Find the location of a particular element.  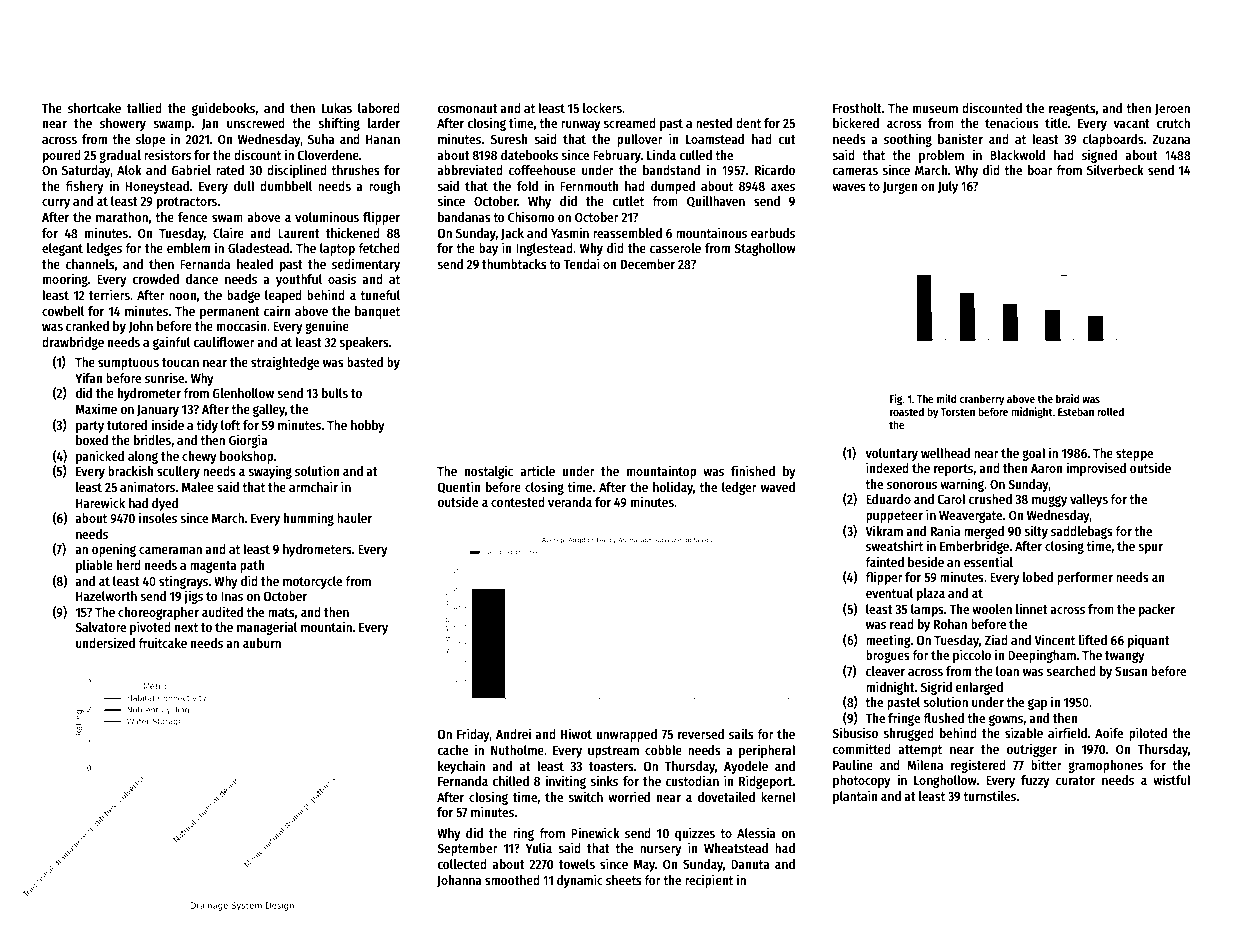

earbuds is located at coordinates (773, 233).
